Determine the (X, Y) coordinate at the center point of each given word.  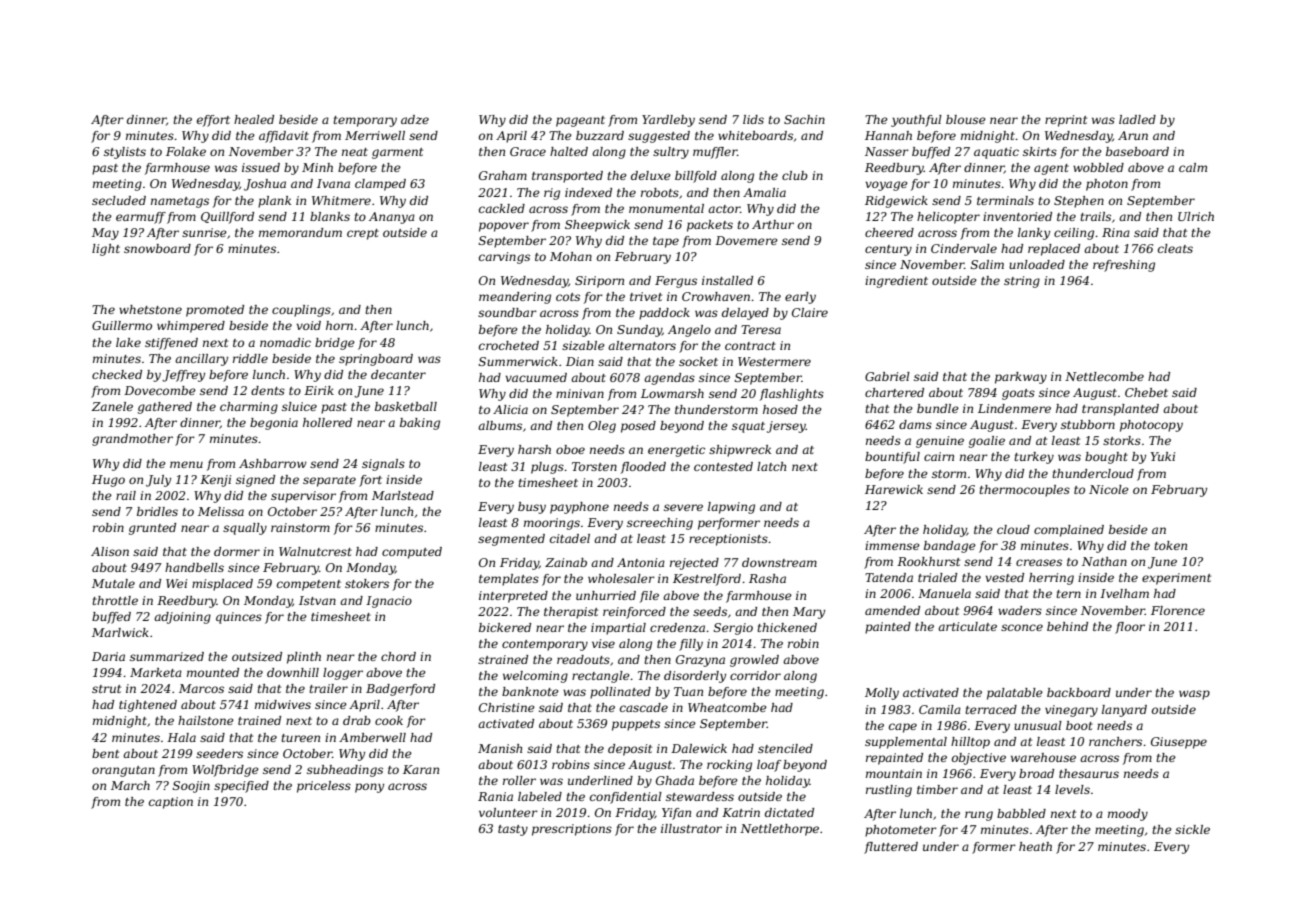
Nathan (1104, 561)
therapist (571, 613)
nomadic (285, 342)
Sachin (804, 119)
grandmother (132, 440)
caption (171, 803)
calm (1193, 167)
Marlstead (403, 495)
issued (261, 167)
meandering (515, 298)
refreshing (1124, 266)
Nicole (1109, 489)
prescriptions (572, 830)
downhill (293, 672)
